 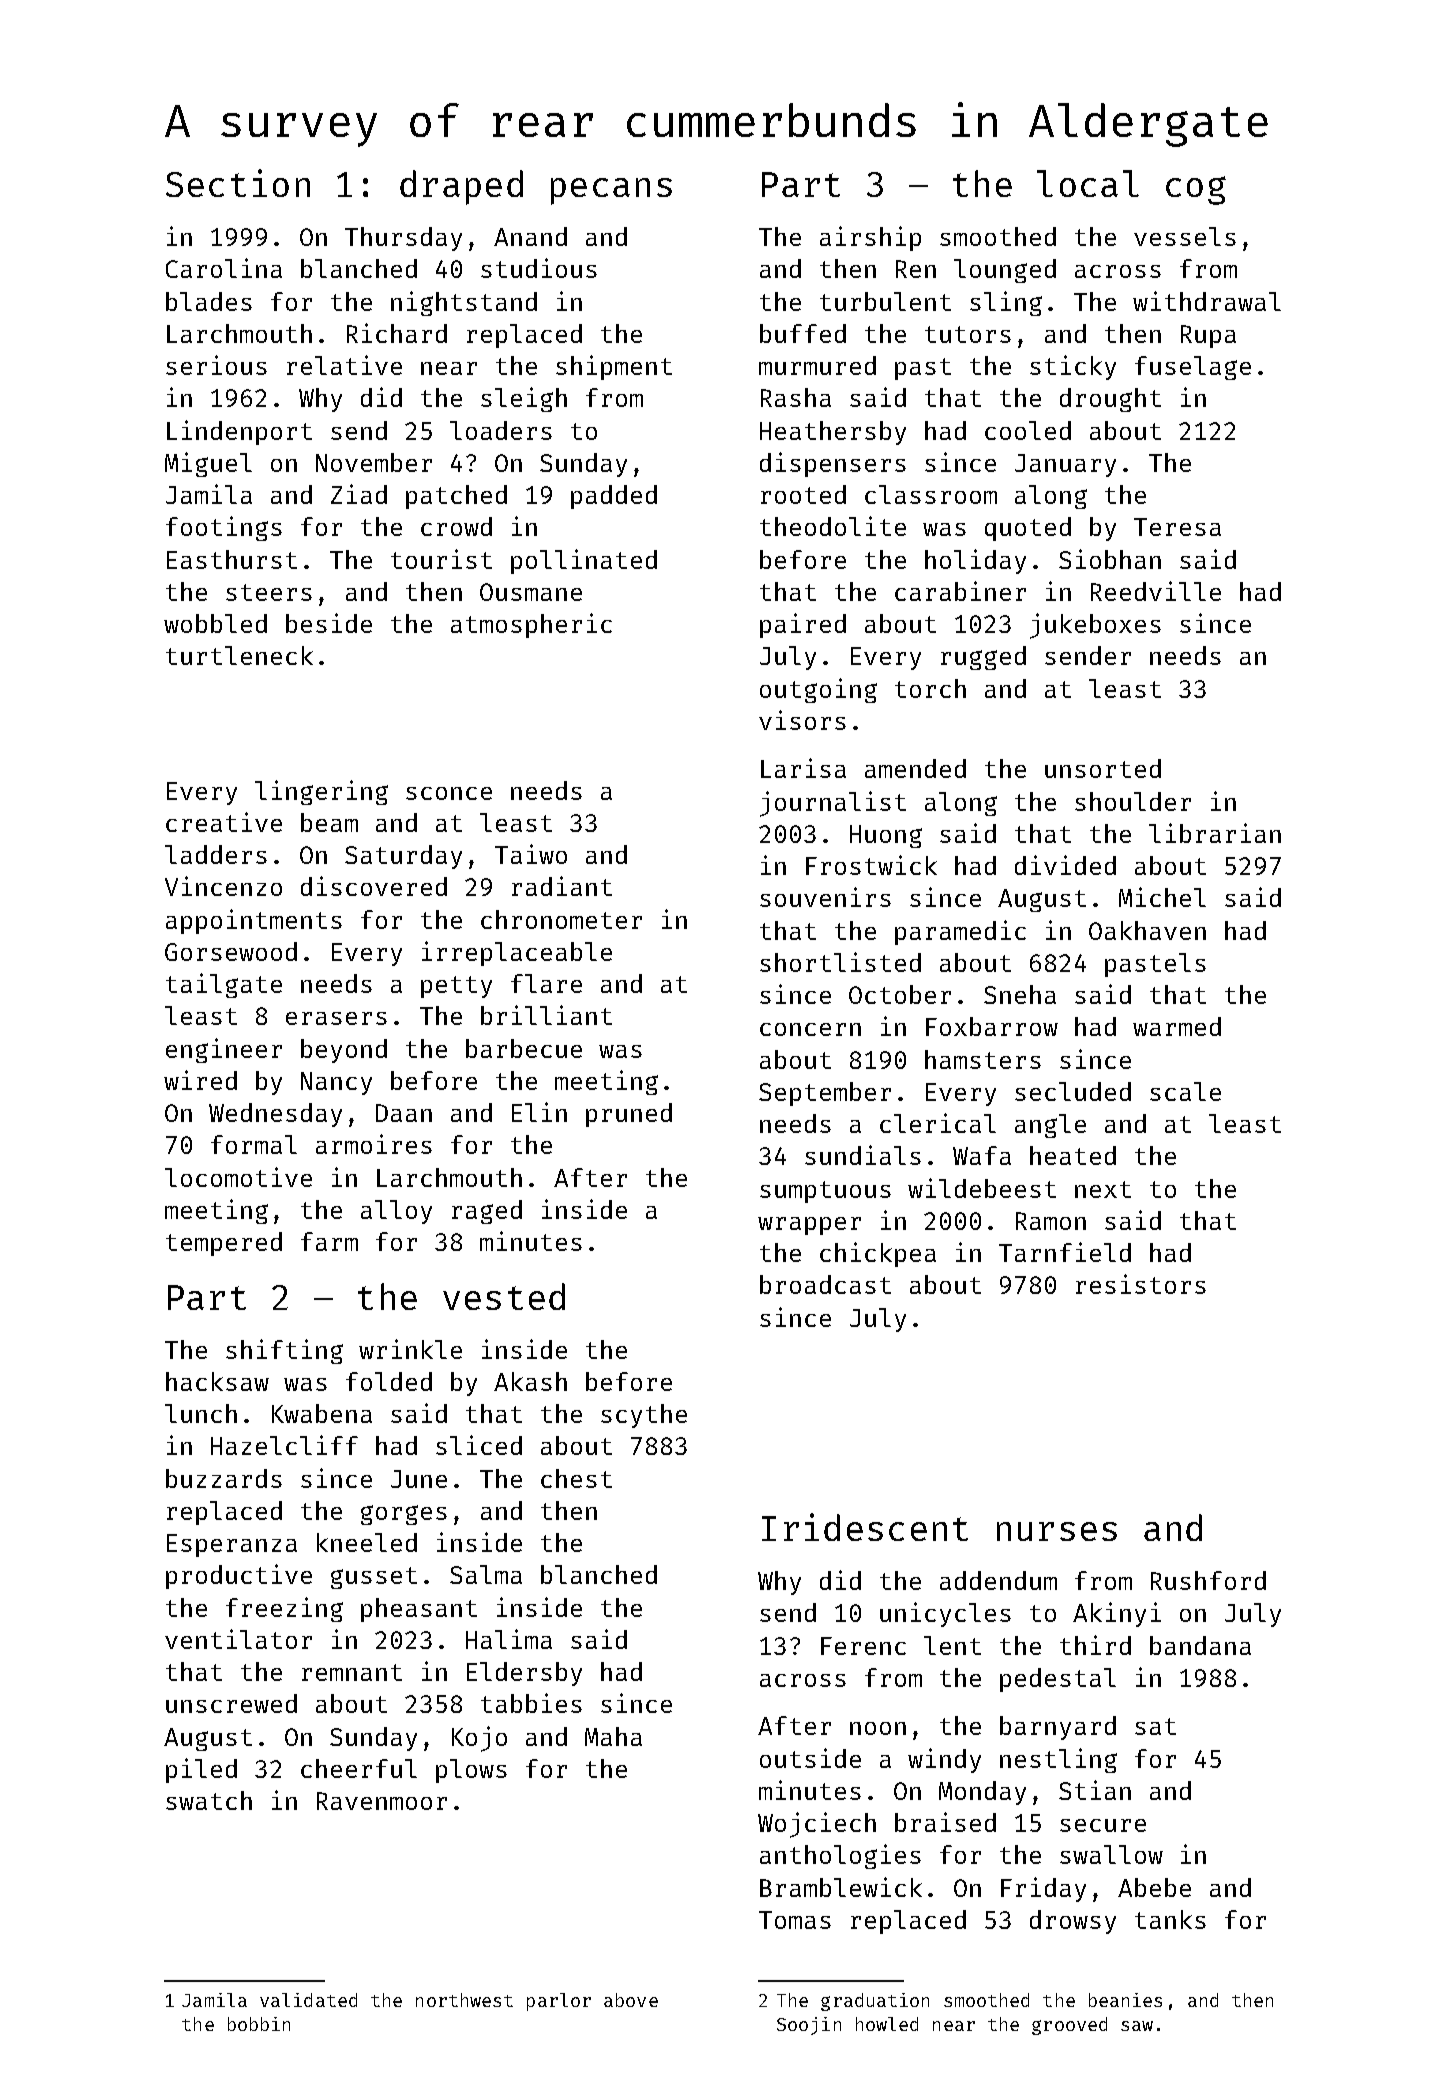 I want to click on grooved, so click(x=1069, y=2026).
